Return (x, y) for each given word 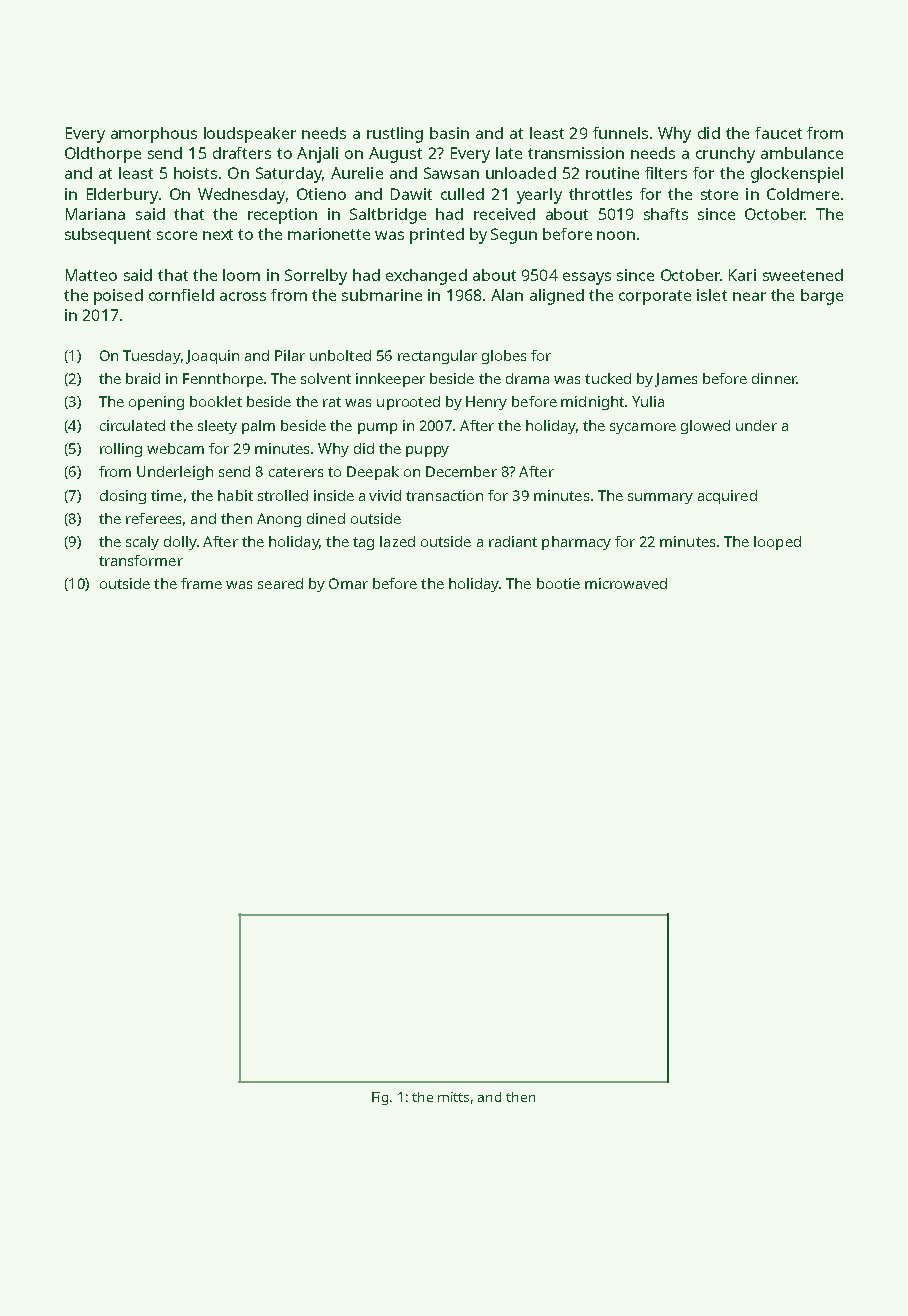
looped (777, 543)
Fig (380, 1098)
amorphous (154, 135)
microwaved (626, 583)
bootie (558, 583)
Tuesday (151, 357)
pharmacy (576, 543)
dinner (774, 378)
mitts (453, 1097)
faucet (778, 133)
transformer (141, 560)
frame (201, 583)
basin (449, 133)
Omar (348, 583)
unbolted (340, 355)
